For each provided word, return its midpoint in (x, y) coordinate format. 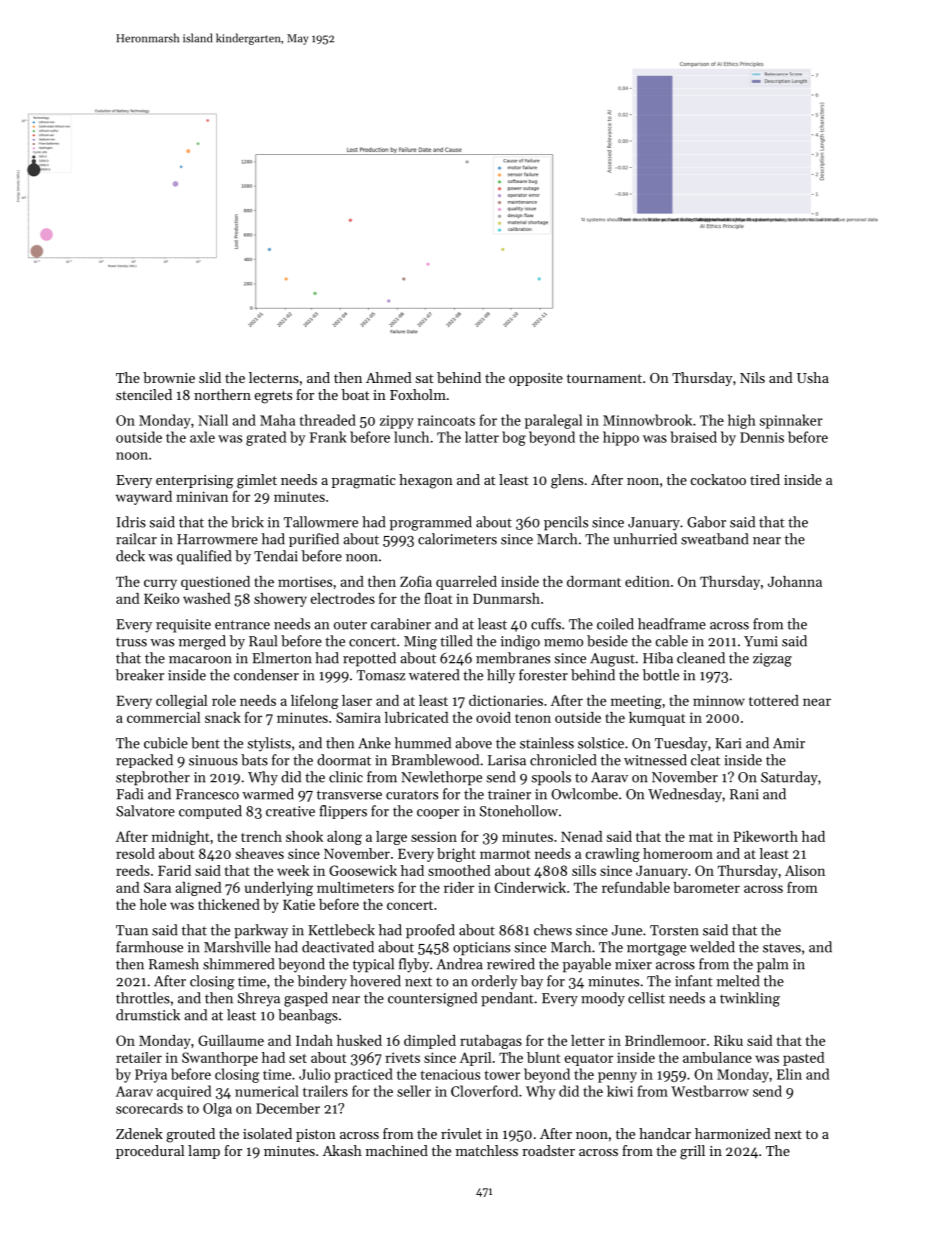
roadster (548, 1150)
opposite (536, 379)
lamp (204, 1152)
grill (692, 1152)
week (293, 870)
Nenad (582, 836)
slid (210, 377)
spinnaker (791, 421)
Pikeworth (765, 836)
